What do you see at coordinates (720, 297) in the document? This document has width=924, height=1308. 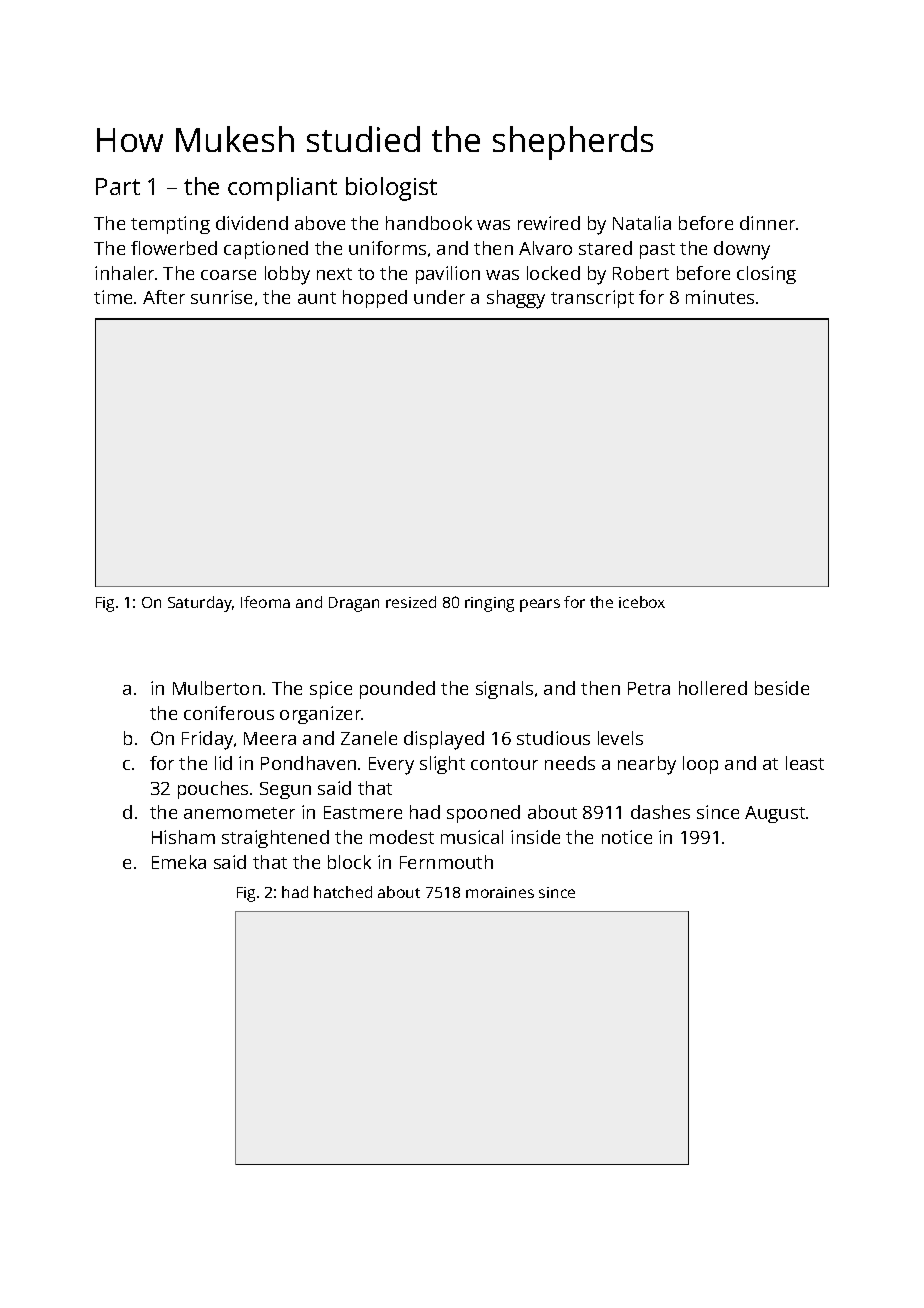 I see `minutes` at bounding box center [720, 297].
